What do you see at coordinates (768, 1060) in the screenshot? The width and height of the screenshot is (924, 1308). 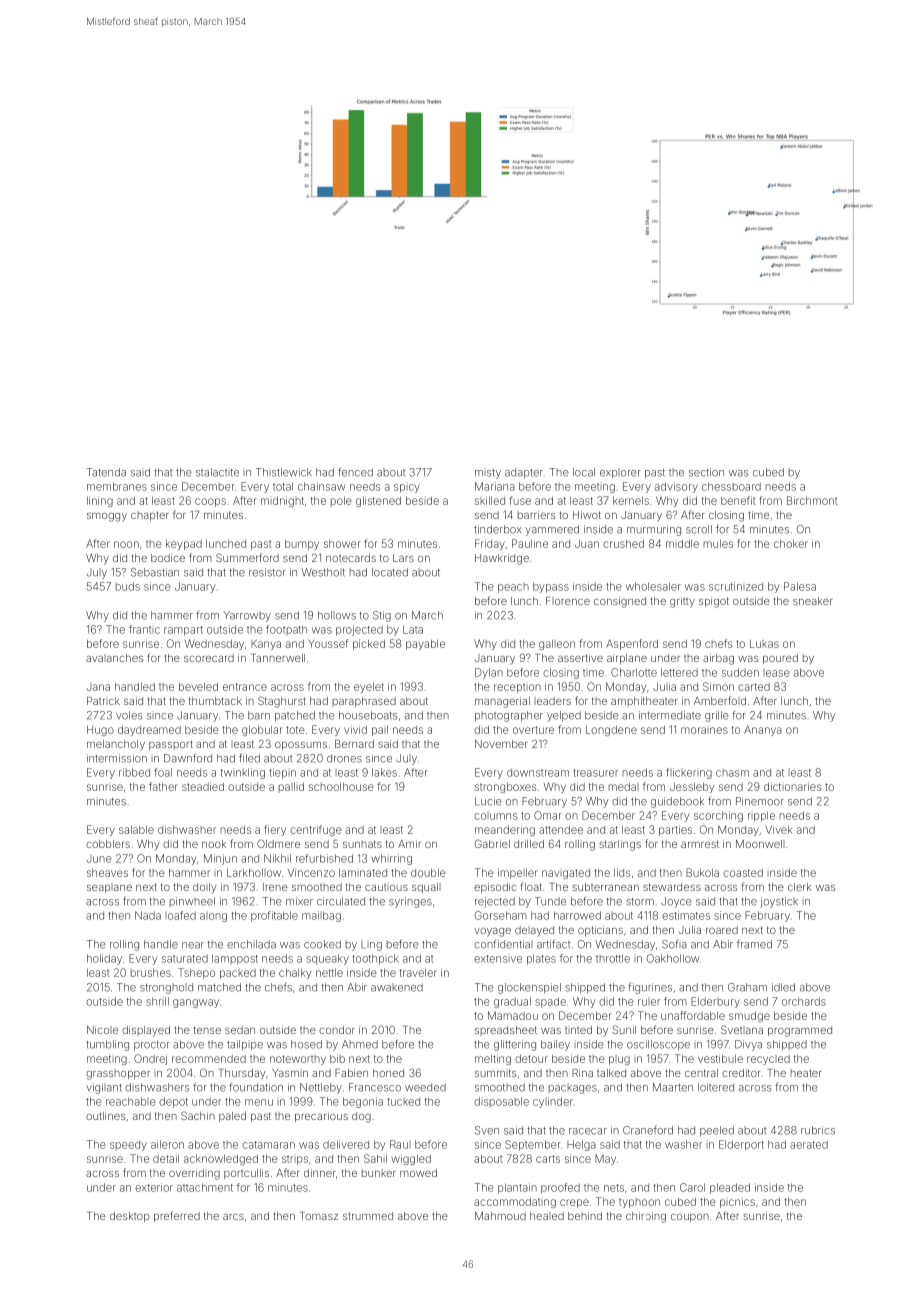 I see `recycled` at bounding box center [768, 1060].
